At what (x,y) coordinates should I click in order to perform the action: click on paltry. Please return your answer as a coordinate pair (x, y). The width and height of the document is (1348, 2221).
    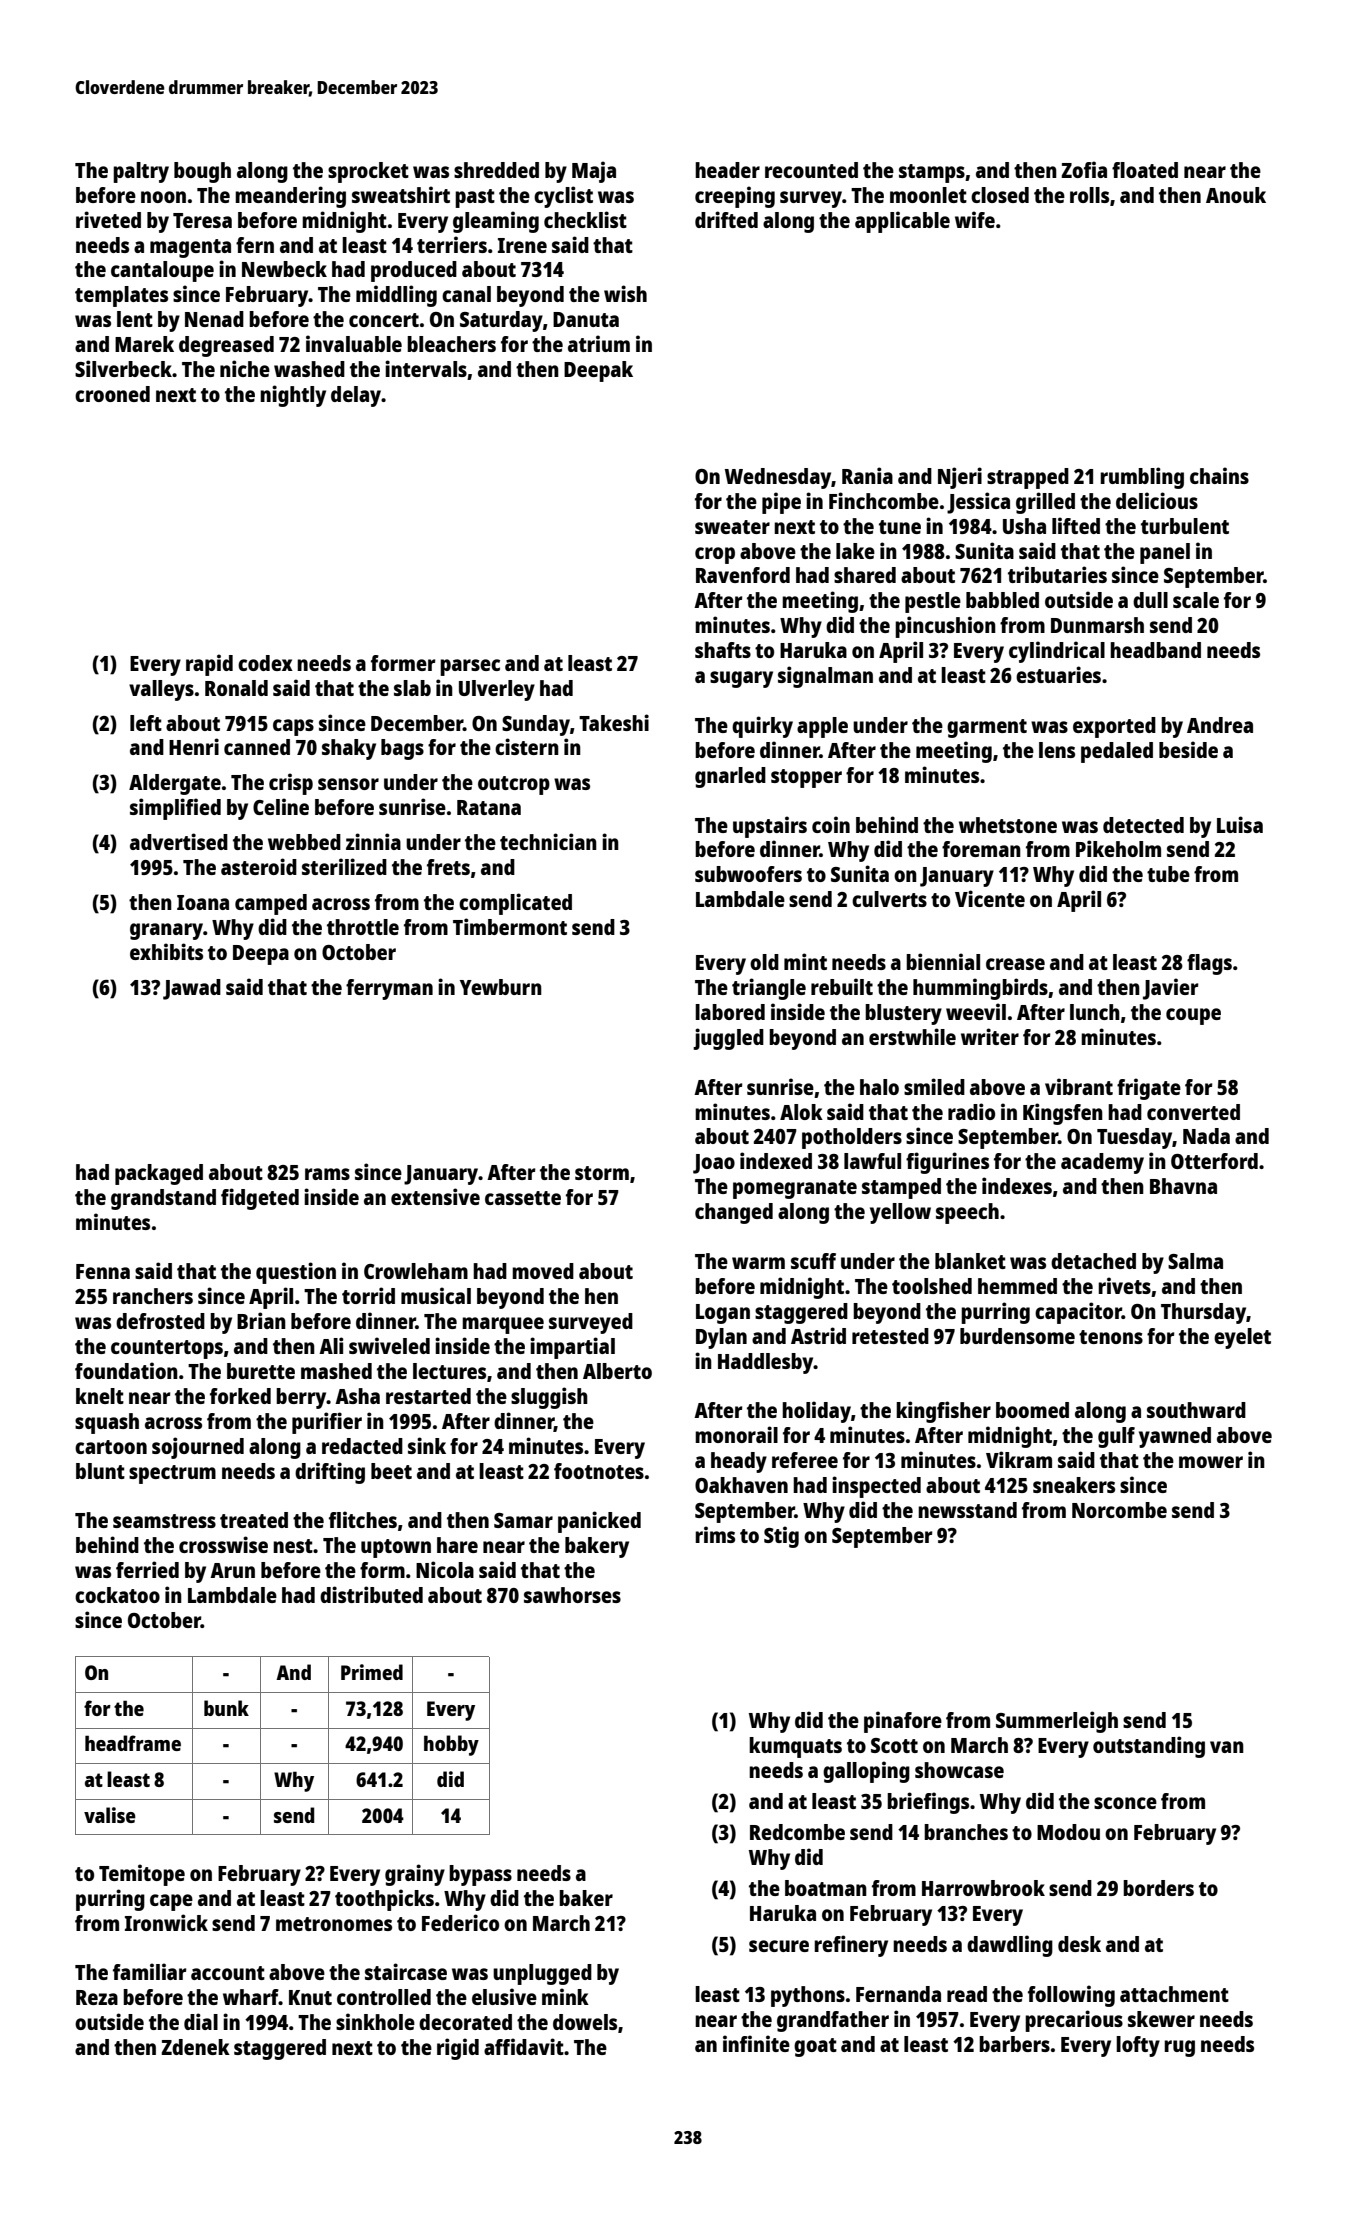
    Looking at the image, I should click on (141, 172).
